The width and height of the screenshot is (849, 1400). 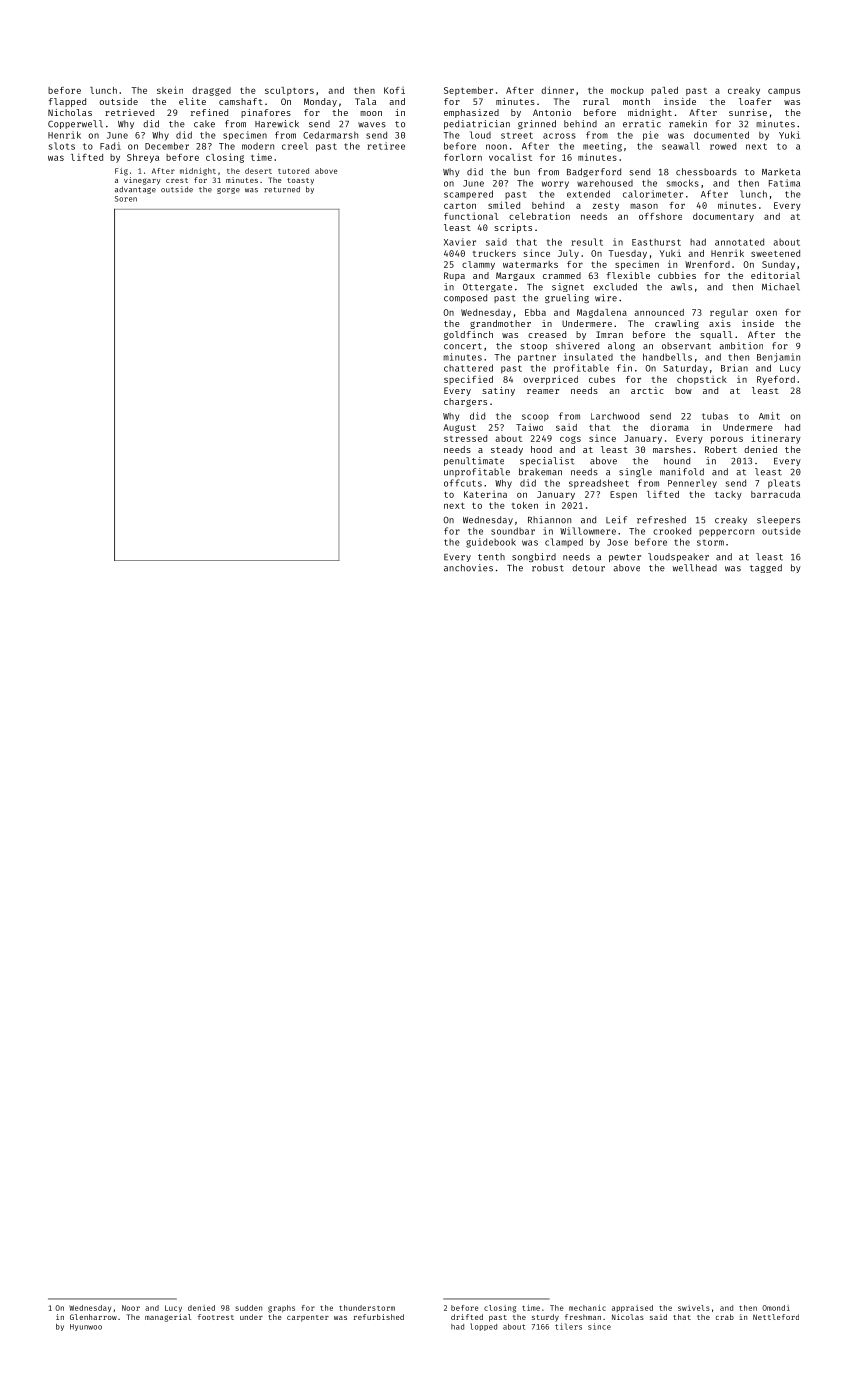 What do you see at coordinates (653, 194) in the screenshot?
I see `calorimeter` at bounding box center [653, 194].
